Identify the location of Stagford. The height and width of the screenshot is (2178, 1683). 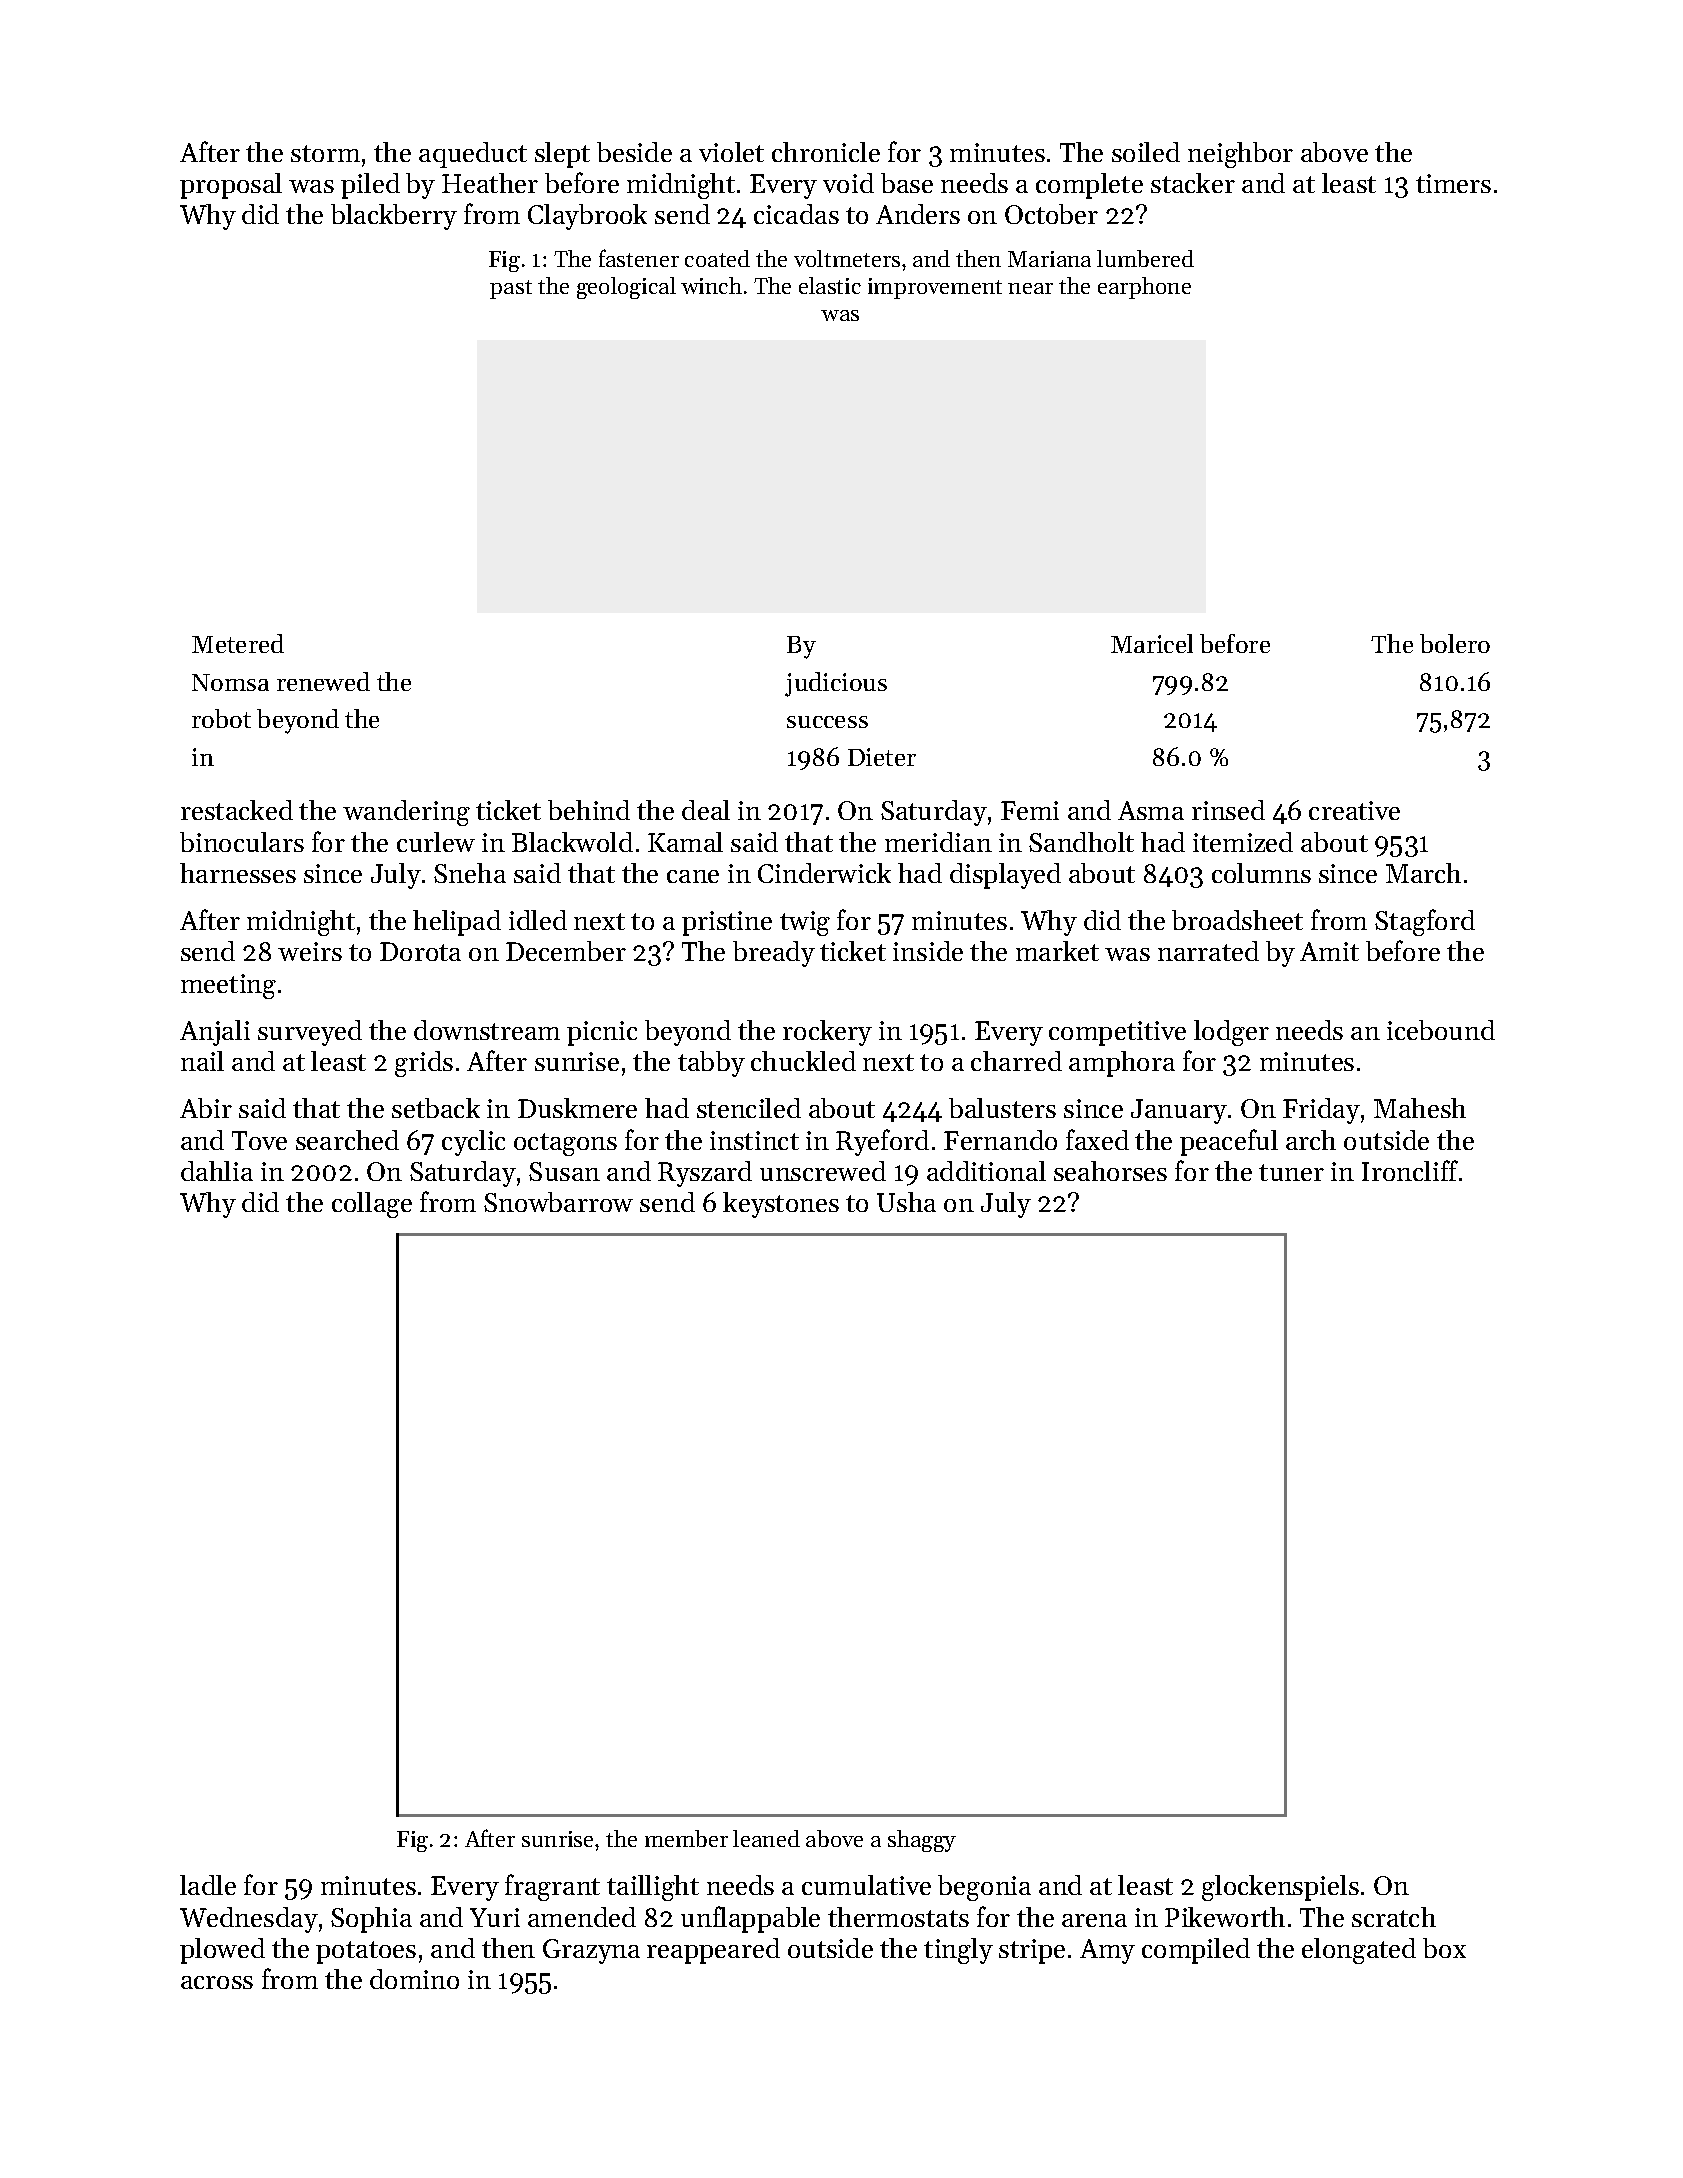
(1425, 922).
